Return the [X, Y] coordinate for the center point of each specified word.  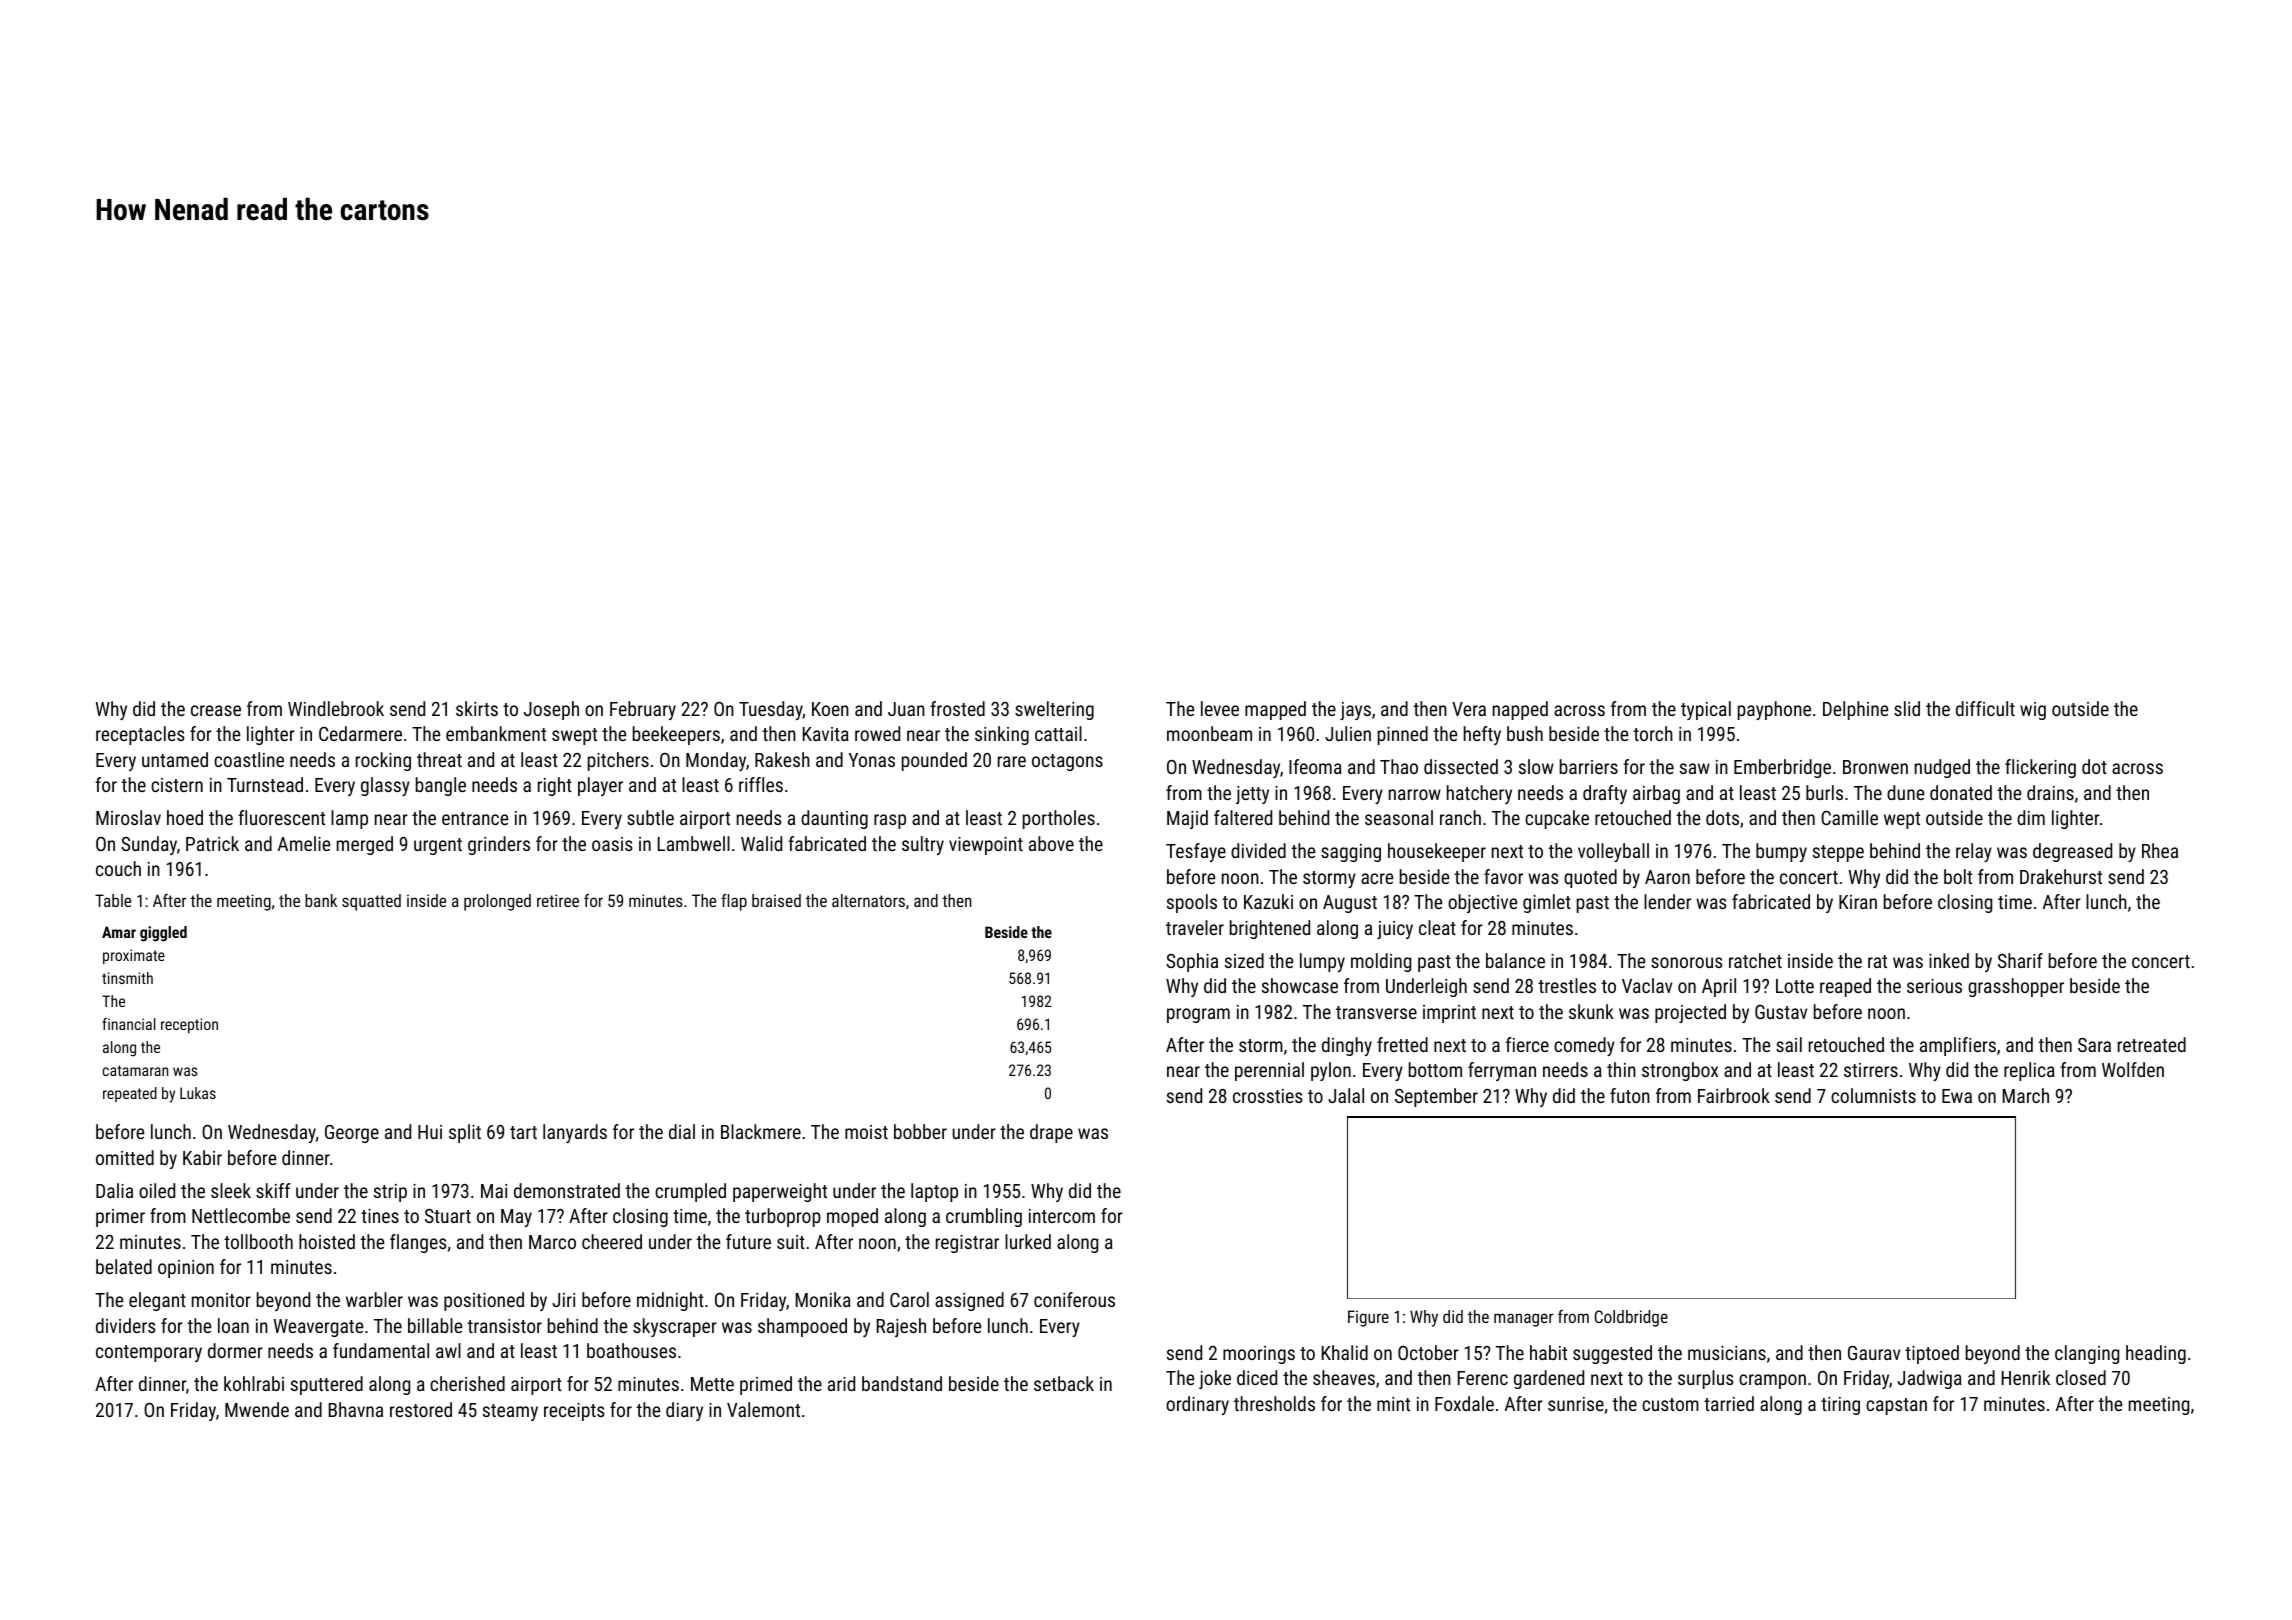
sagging [1351, 853]
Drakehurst [2061, 876]
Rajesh [901, 1327]
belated [124, 1266]
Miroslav [128, 817]
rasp [890, 821]
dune [1905, 792]
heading [2156, 1354]
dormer [235, 1350]
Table [113, 900]
